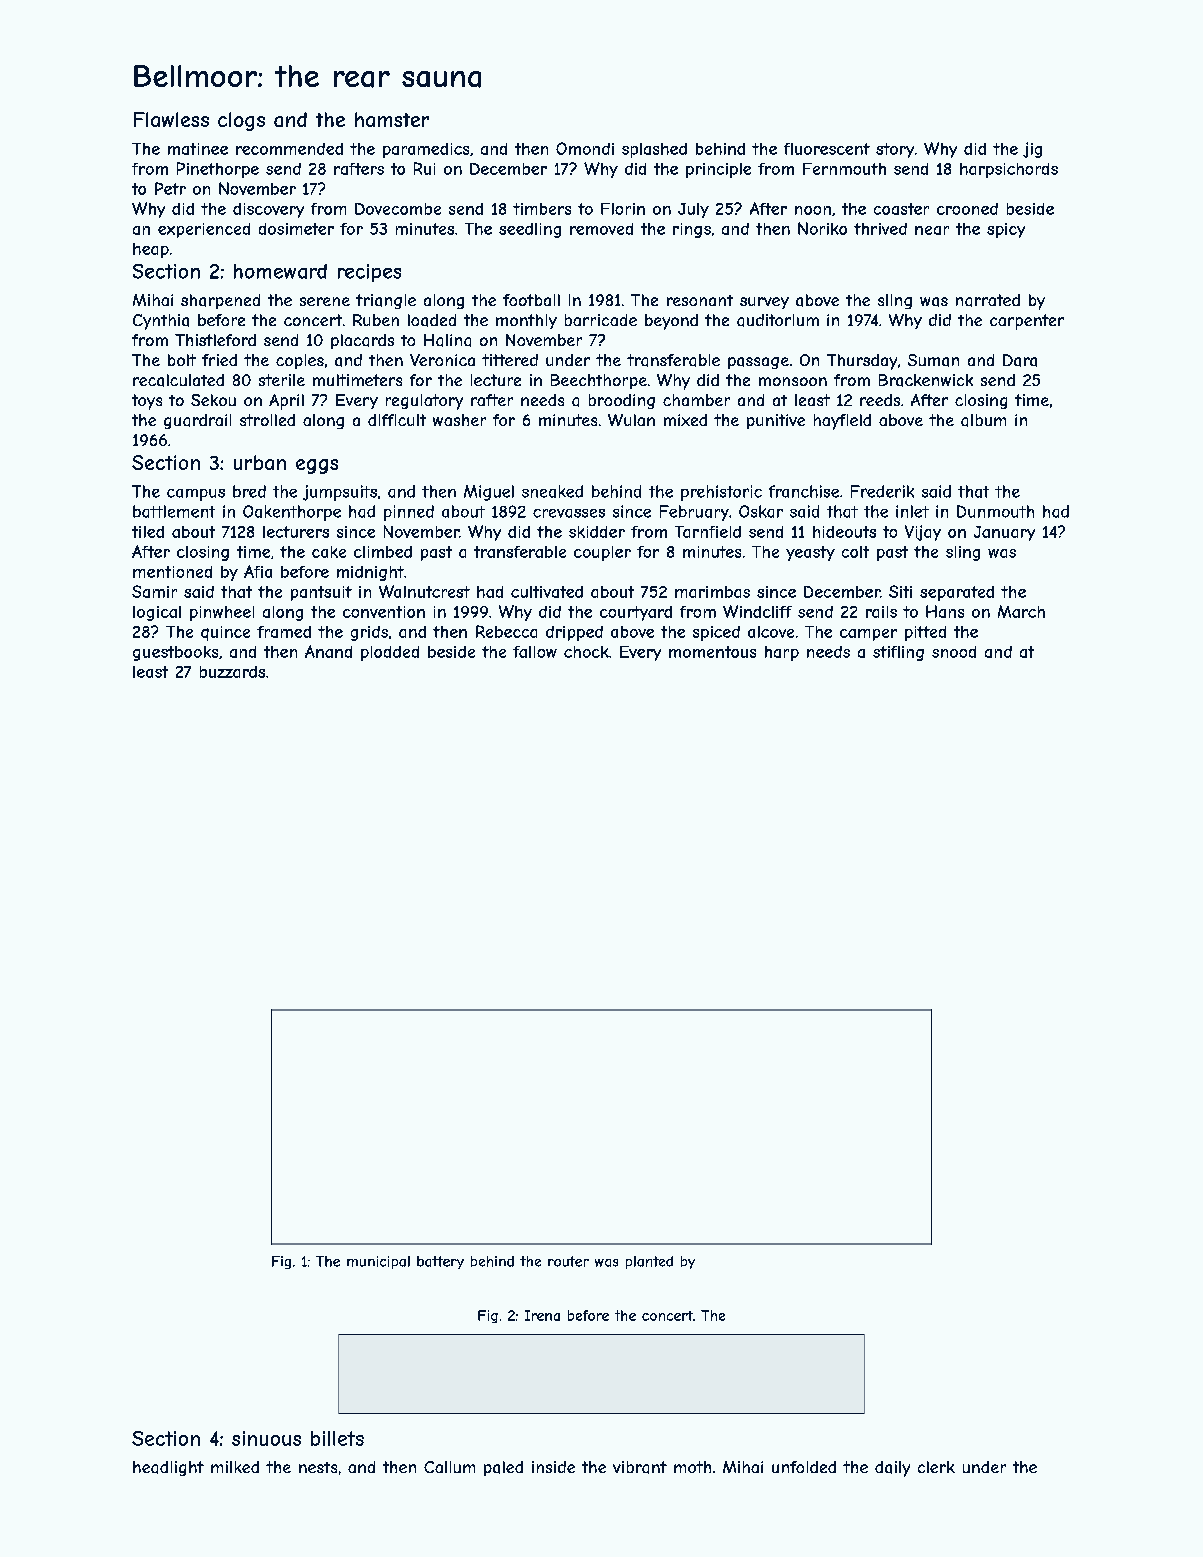 The image size is (1203, 1557). I want to click on planted, so click(649, 1262).
